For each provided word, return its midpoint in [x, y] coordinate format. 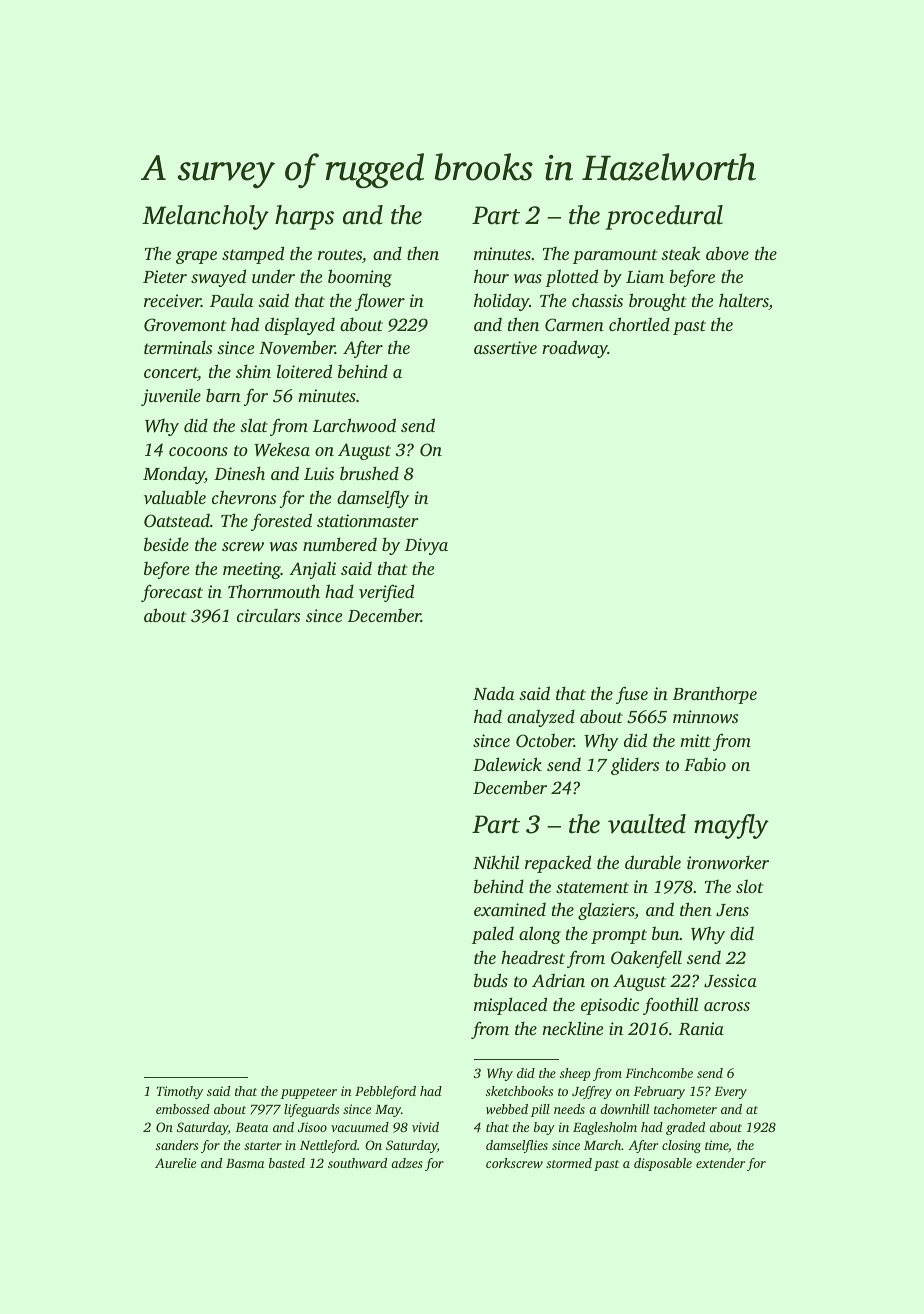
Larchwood [354, 425]
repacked [558, 864]
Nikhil [496, 862]
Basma [245, 1163]
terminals [178, 347]
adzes [407, 1163]
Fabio [705, 764]
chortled [639, 324]
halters [744, 301]
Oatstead [177, 520]
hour [491, 276]
